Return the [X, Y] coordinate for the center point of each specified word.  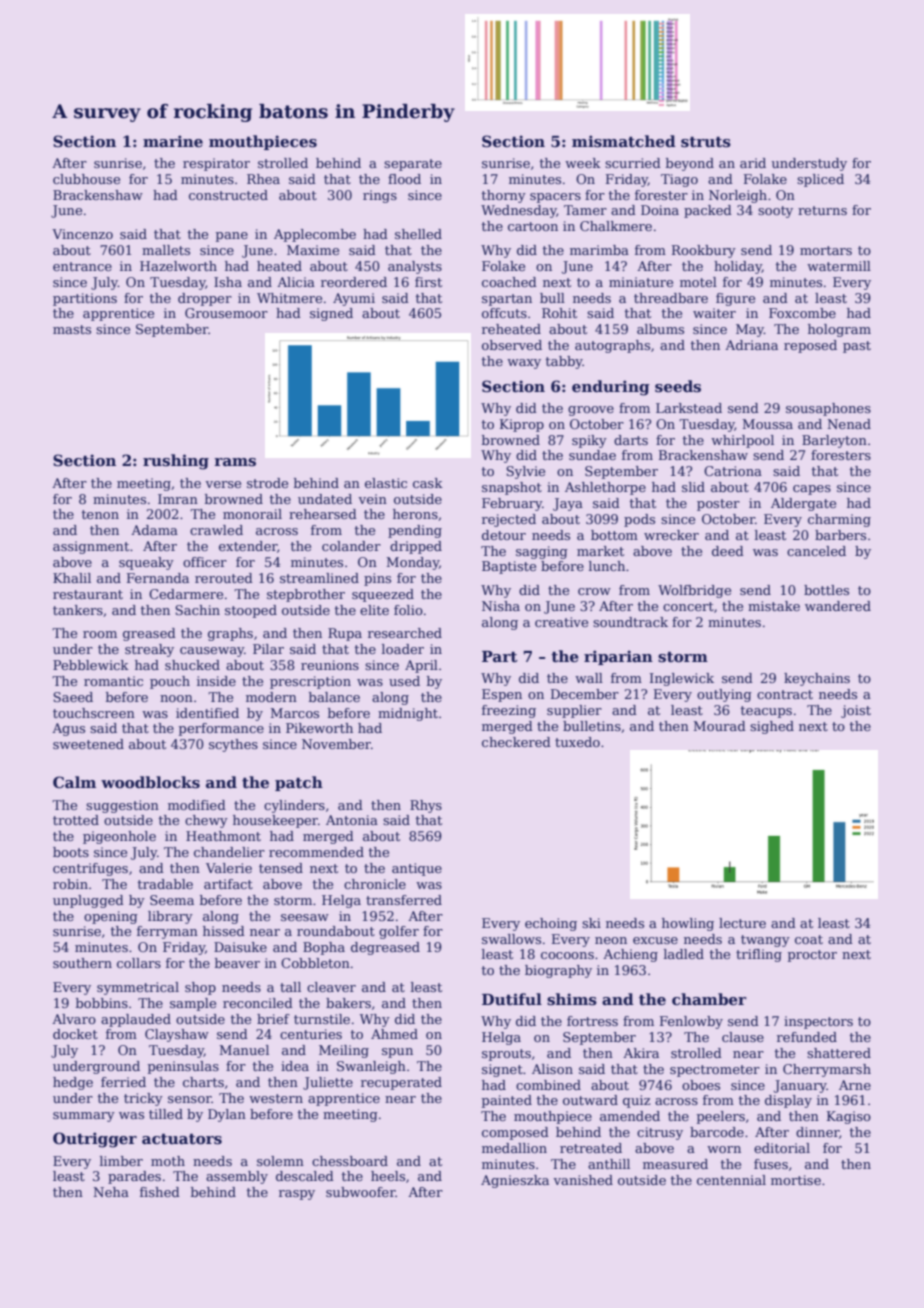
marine [173, 141]
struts [706, 142]
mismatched [624, 141]
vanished [583, 1180]
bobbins [102, 1003]
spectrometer [715, 1071]
